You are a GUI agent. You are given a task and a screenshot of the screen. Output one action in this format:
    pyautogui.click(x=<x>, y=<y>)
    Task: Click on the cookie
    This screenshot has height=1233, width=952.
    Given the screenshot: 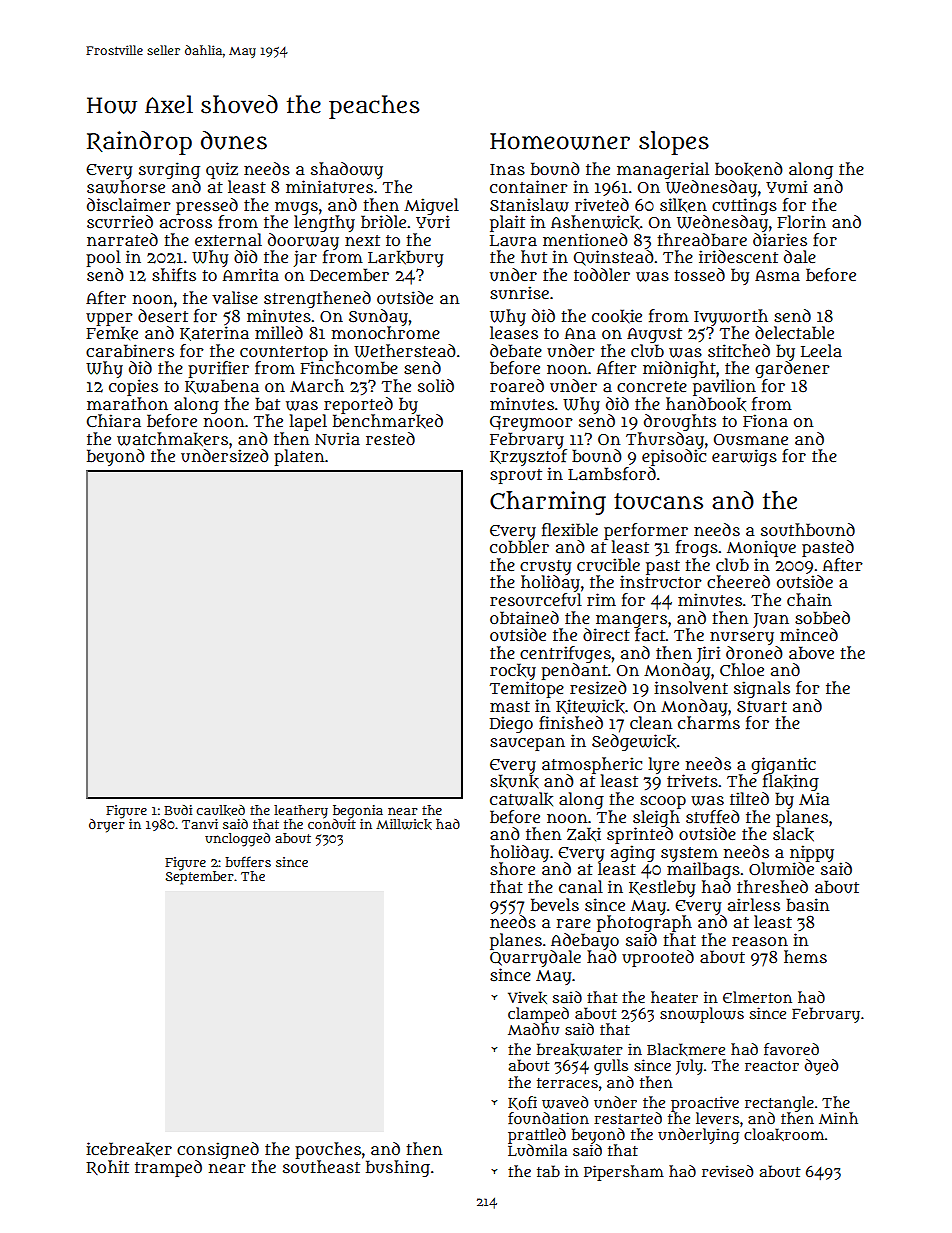 What is the action you would take?
    pyautogui.click(x=617, y=316)
